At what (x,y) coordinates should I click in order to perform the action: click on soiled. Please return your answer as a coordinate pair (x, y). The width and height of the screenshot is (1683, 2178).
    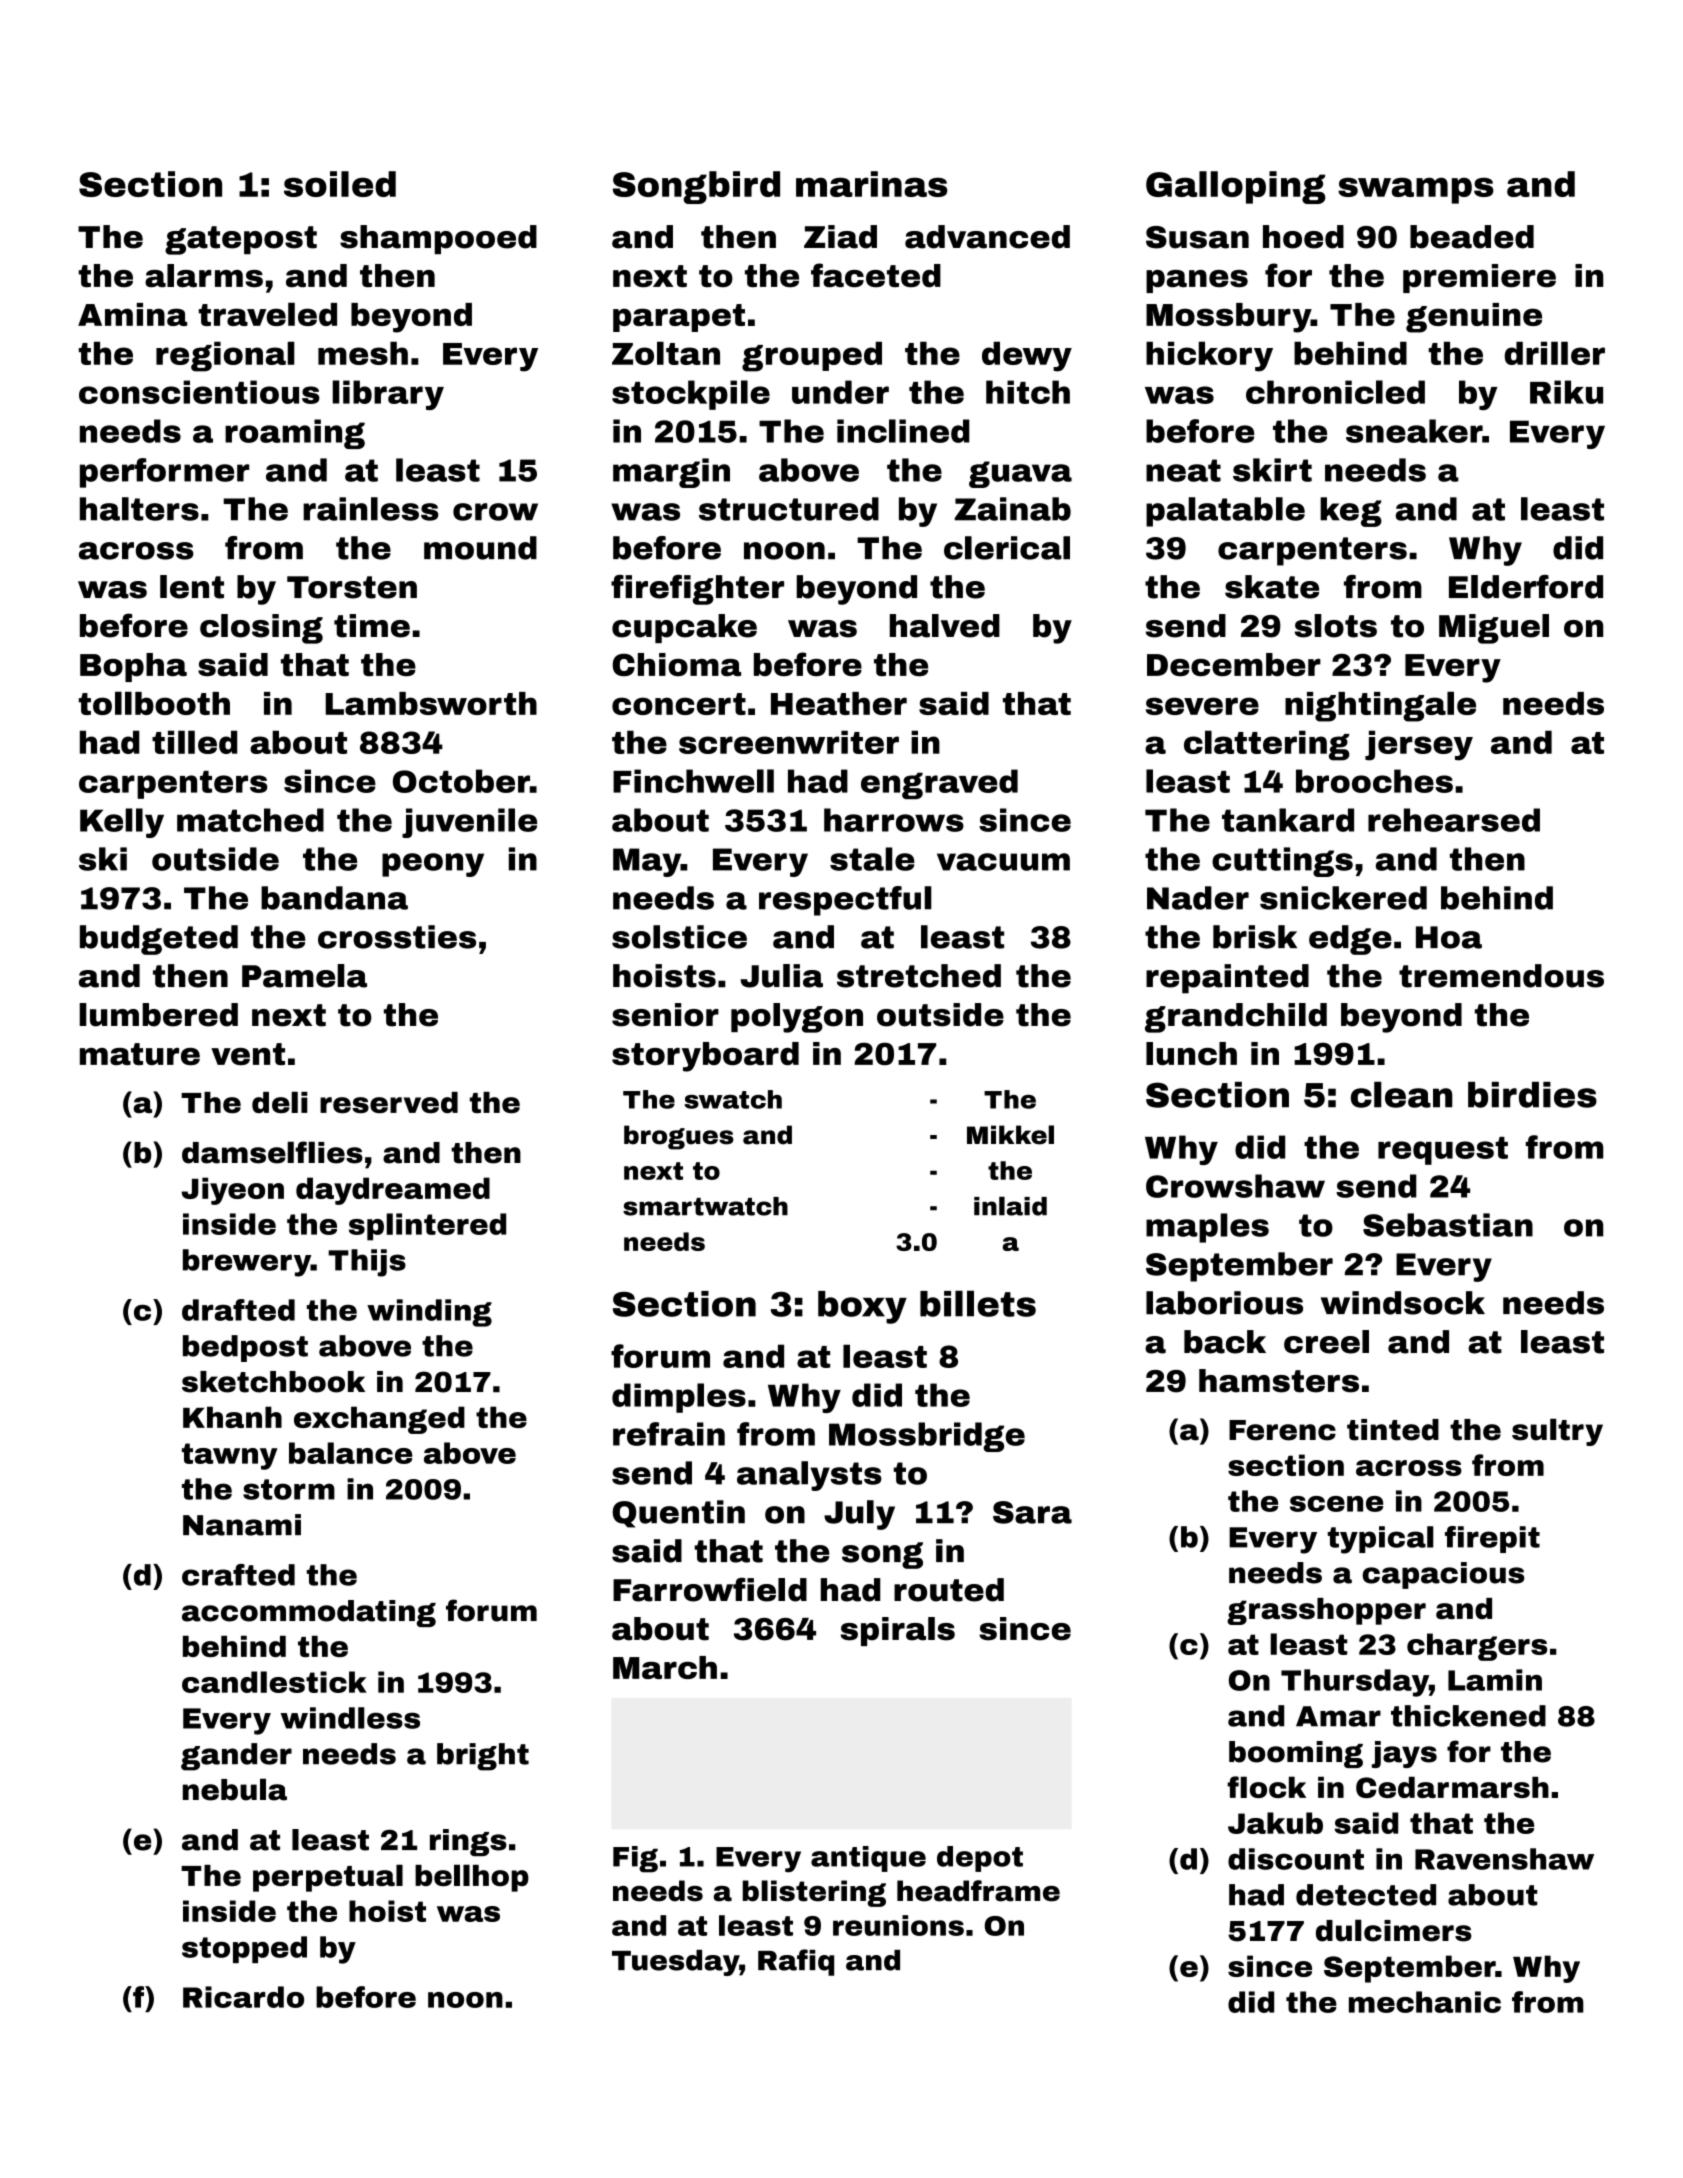
    Looking at the image, I should click on (340, 184).
